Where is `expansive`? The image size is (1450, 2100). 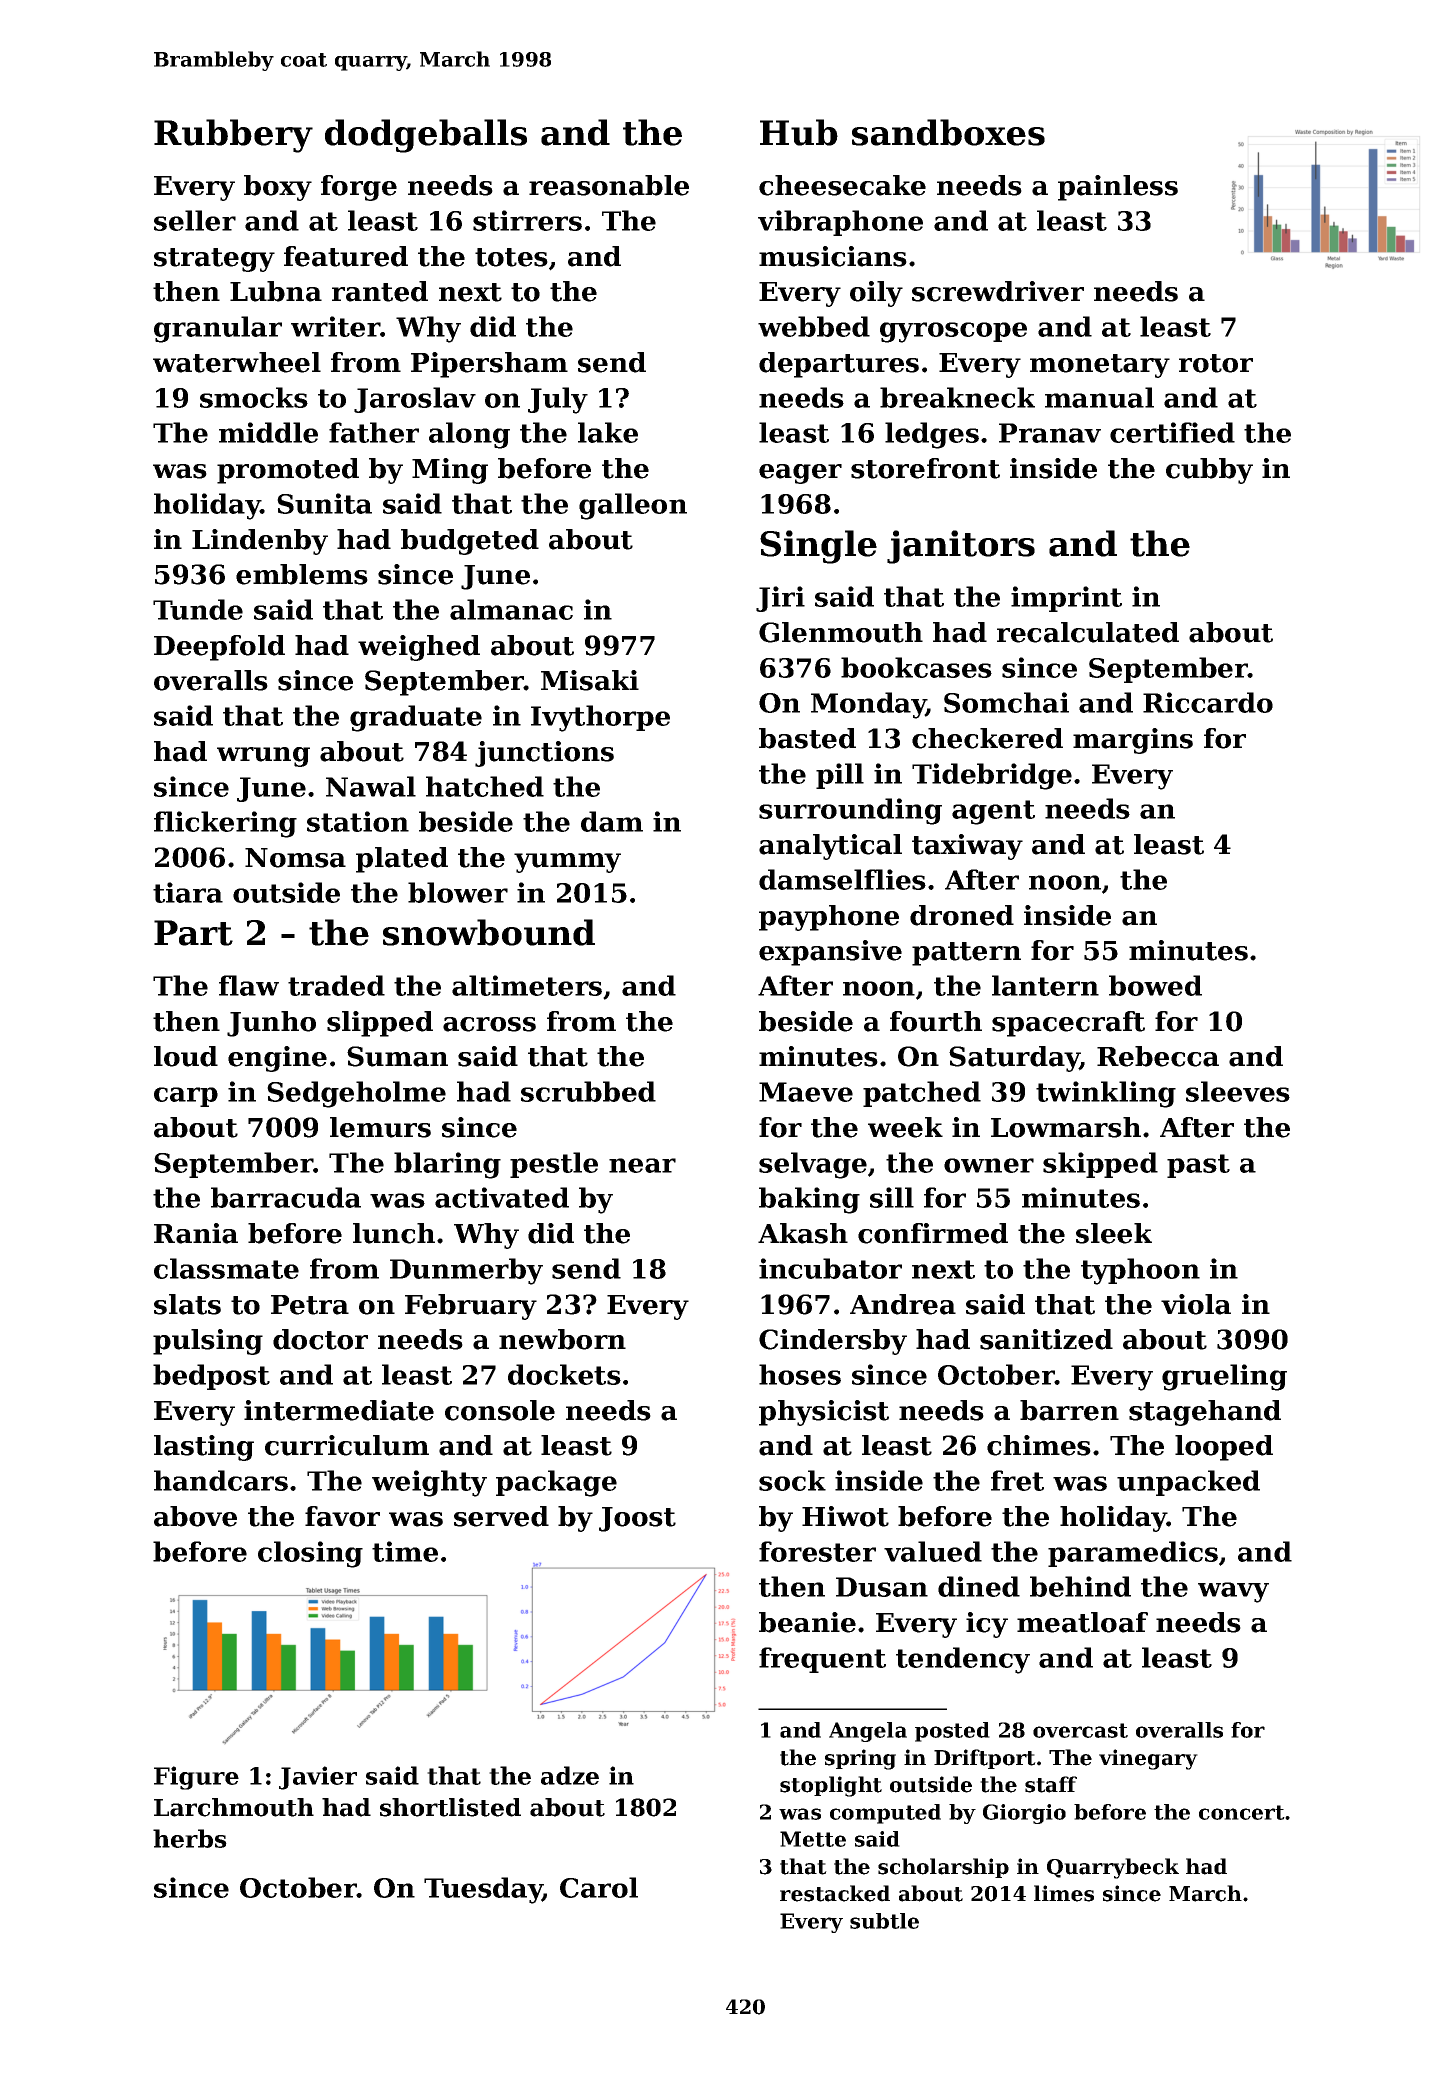
expansive is located at coordinates (830, 953).
